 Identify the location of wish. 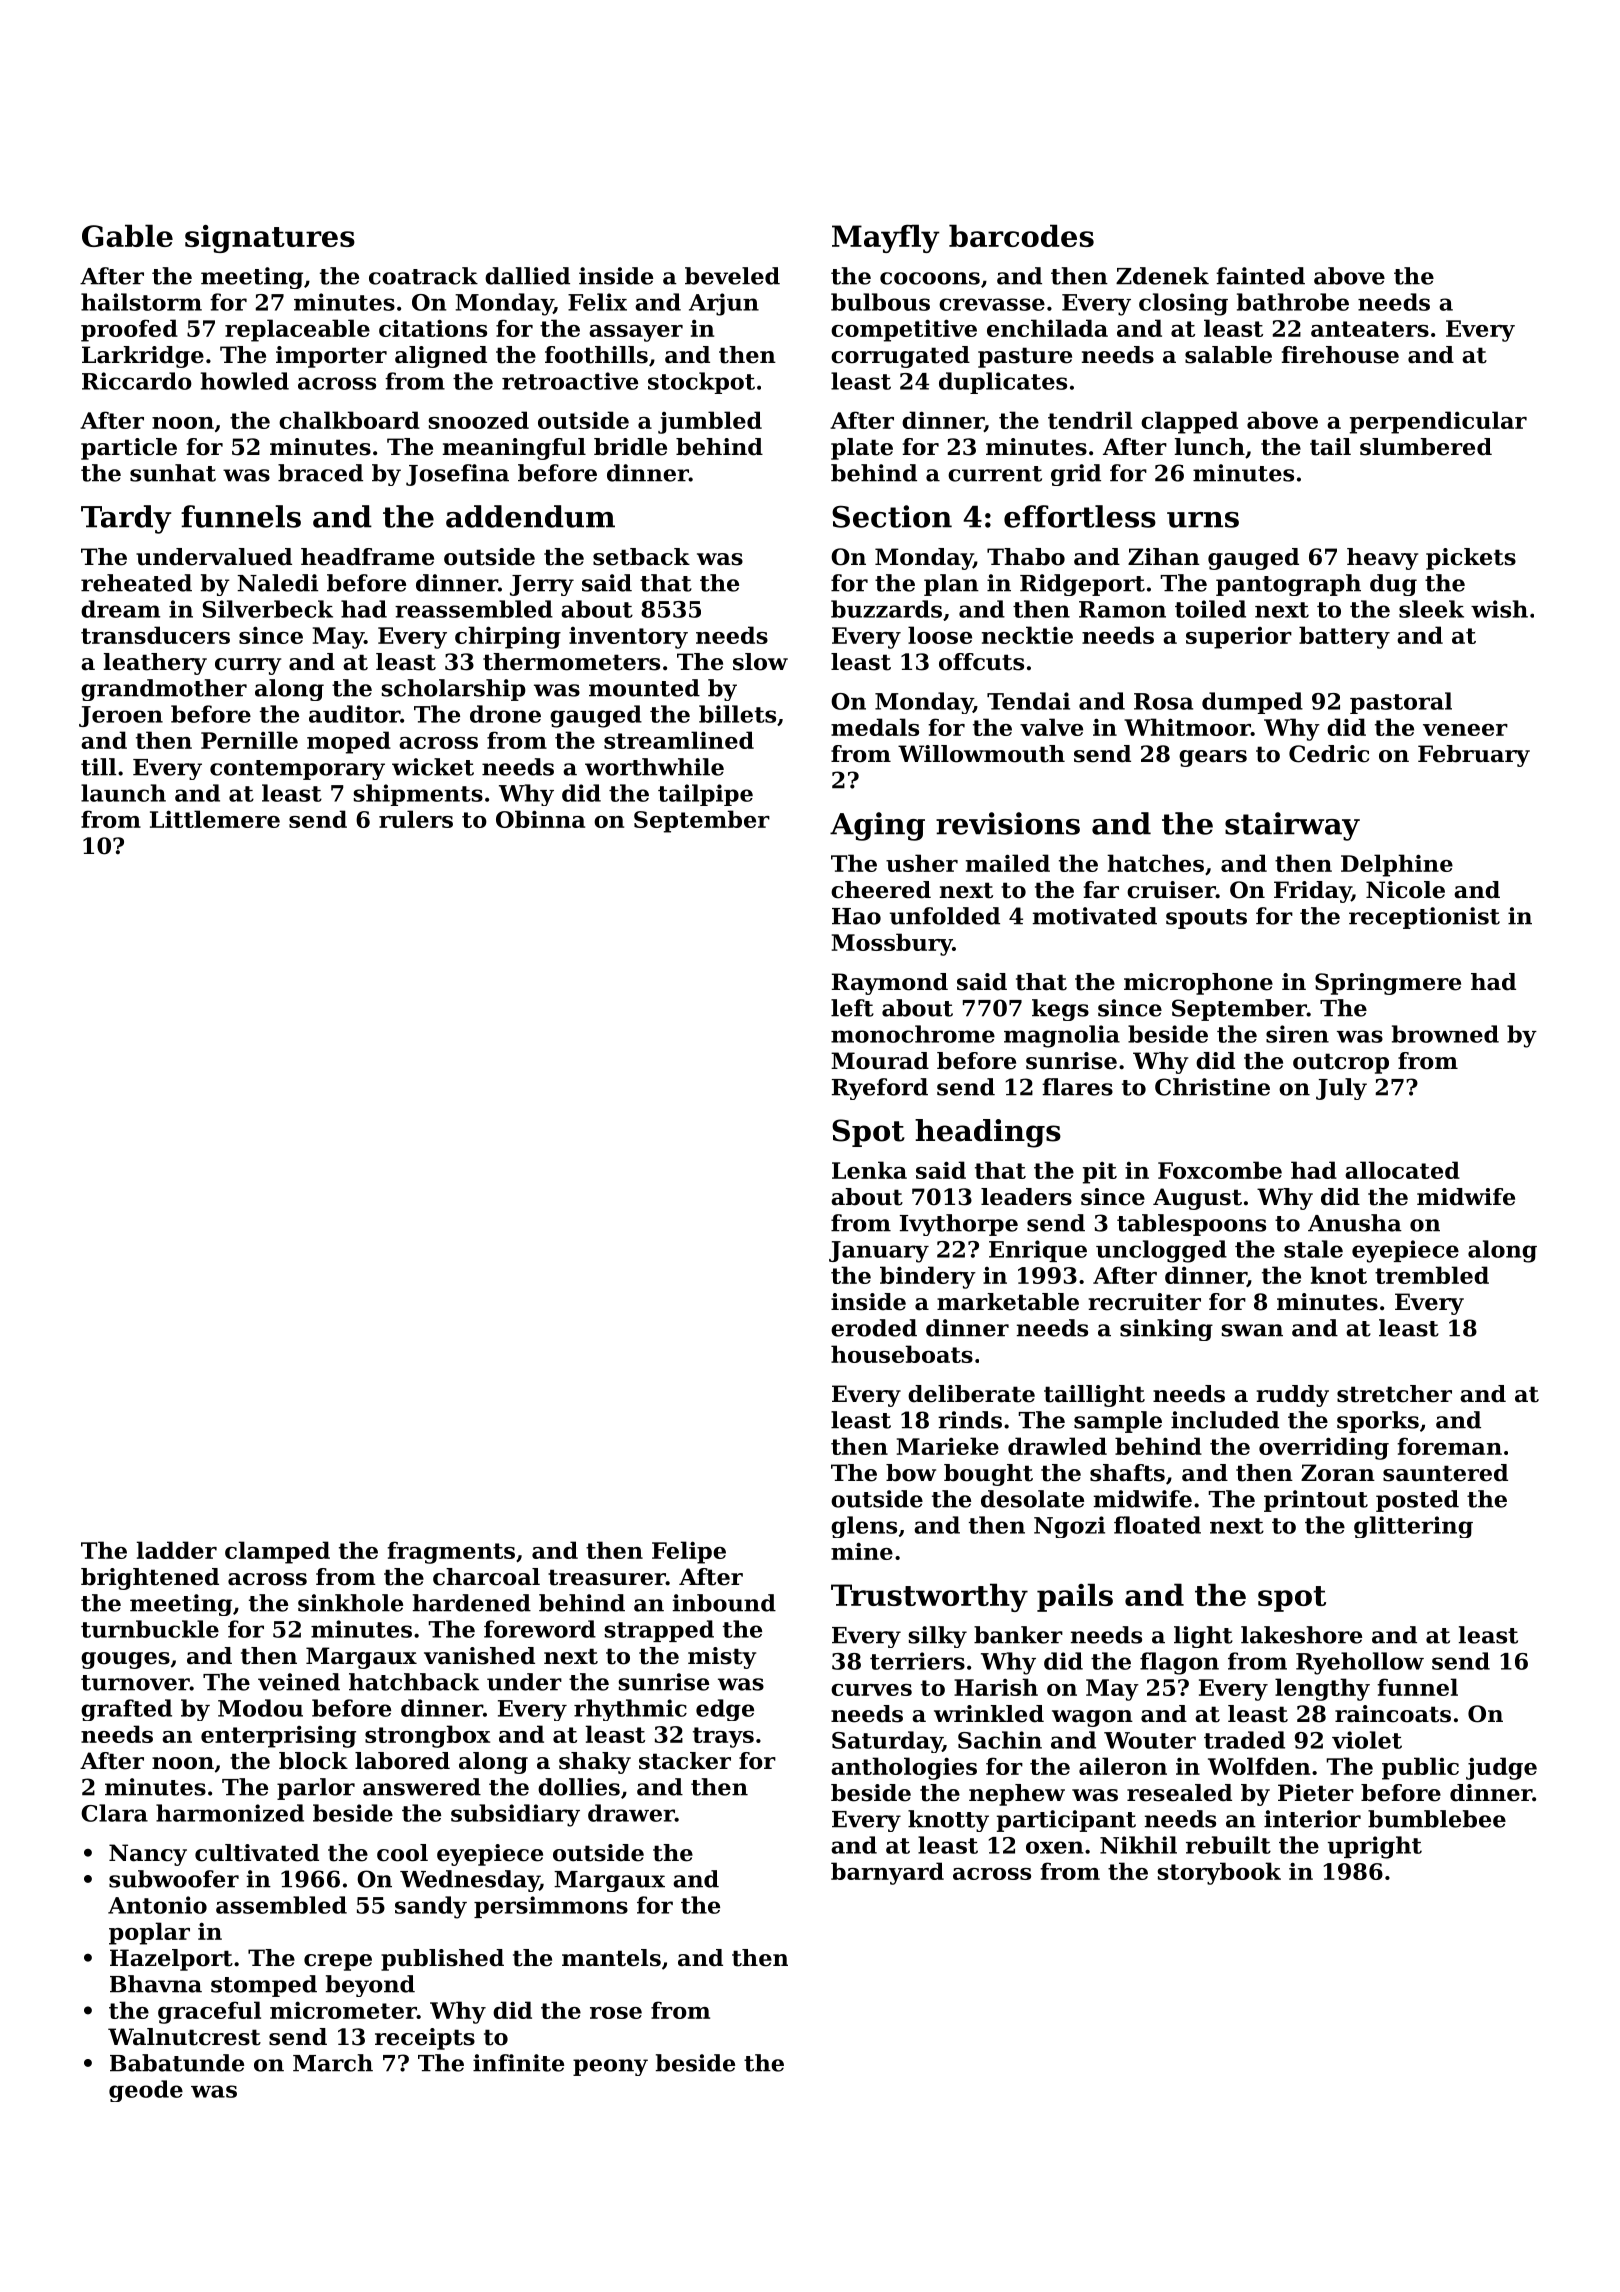
(1499, 609).
